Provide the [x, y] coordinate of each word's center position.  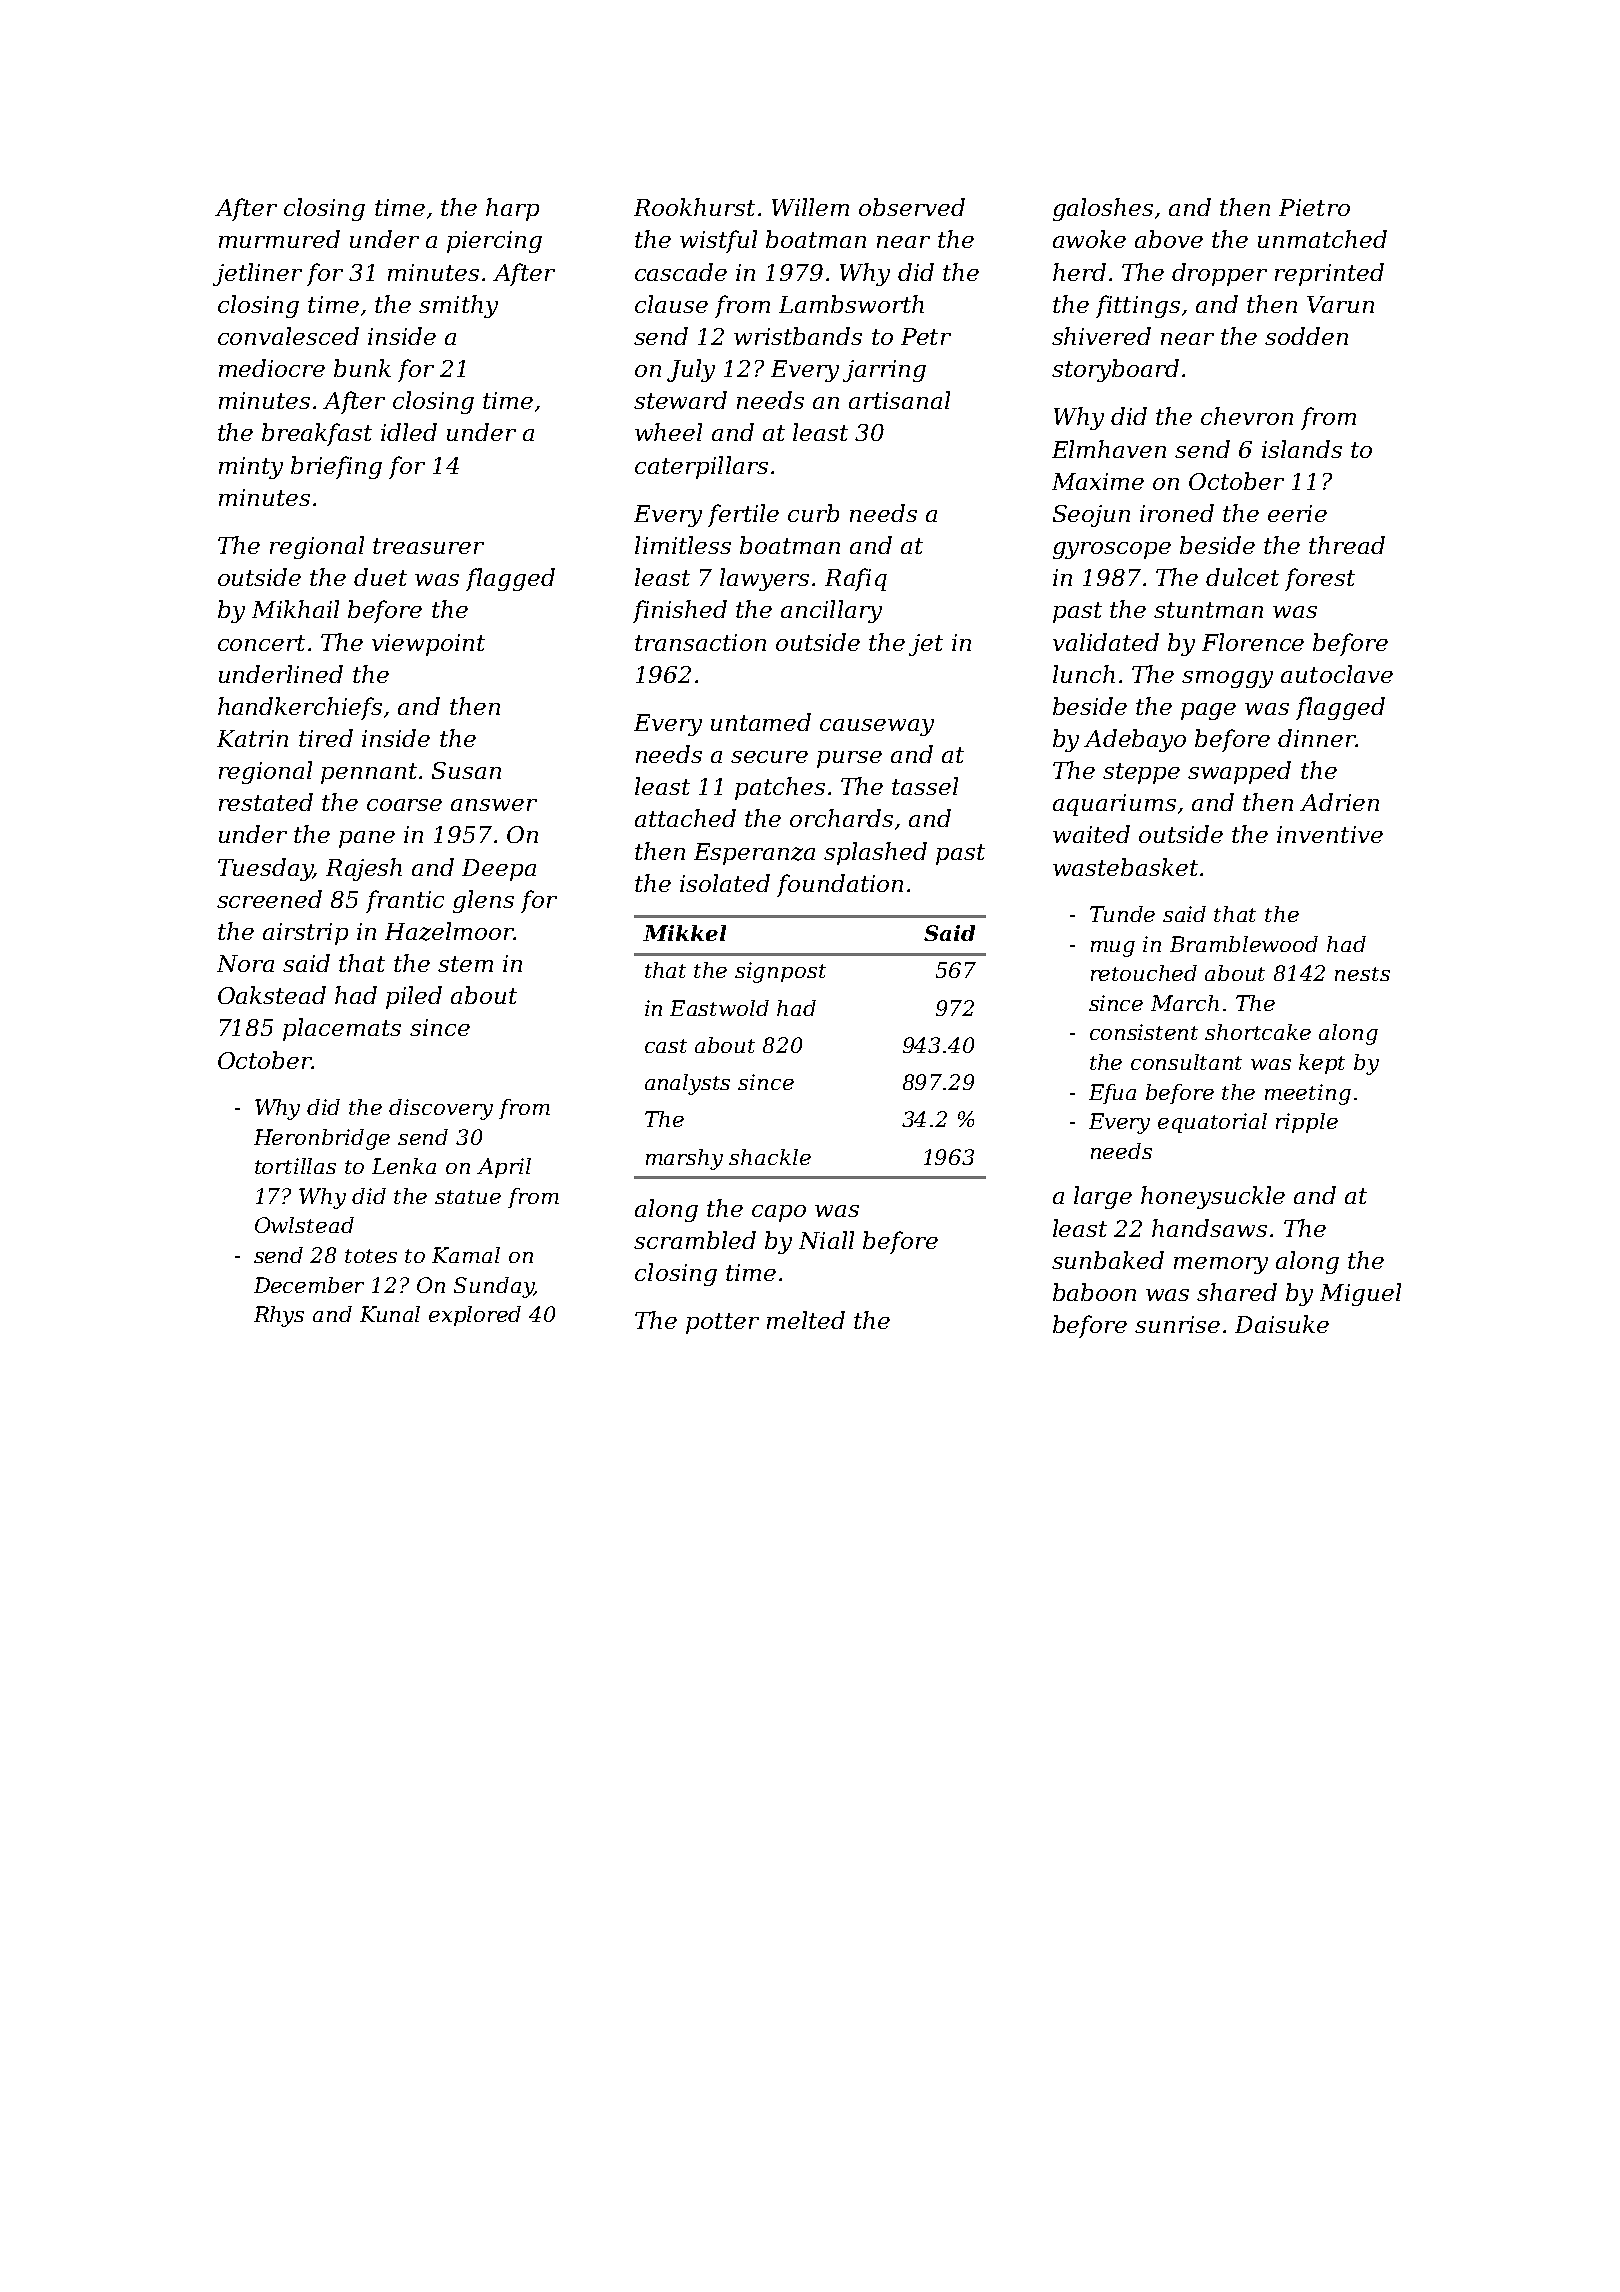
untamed [761, 722]
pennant [369, 773]
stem [465, 964]
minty [251, 468]
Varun [1340, 304]
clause [671, 304]
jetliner [257, 274]
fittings [1138, 306]
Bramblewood [1244, 944]
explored [475, 1316]
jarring [884, 371]
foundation [840, 885]
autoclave [1337, 674]
